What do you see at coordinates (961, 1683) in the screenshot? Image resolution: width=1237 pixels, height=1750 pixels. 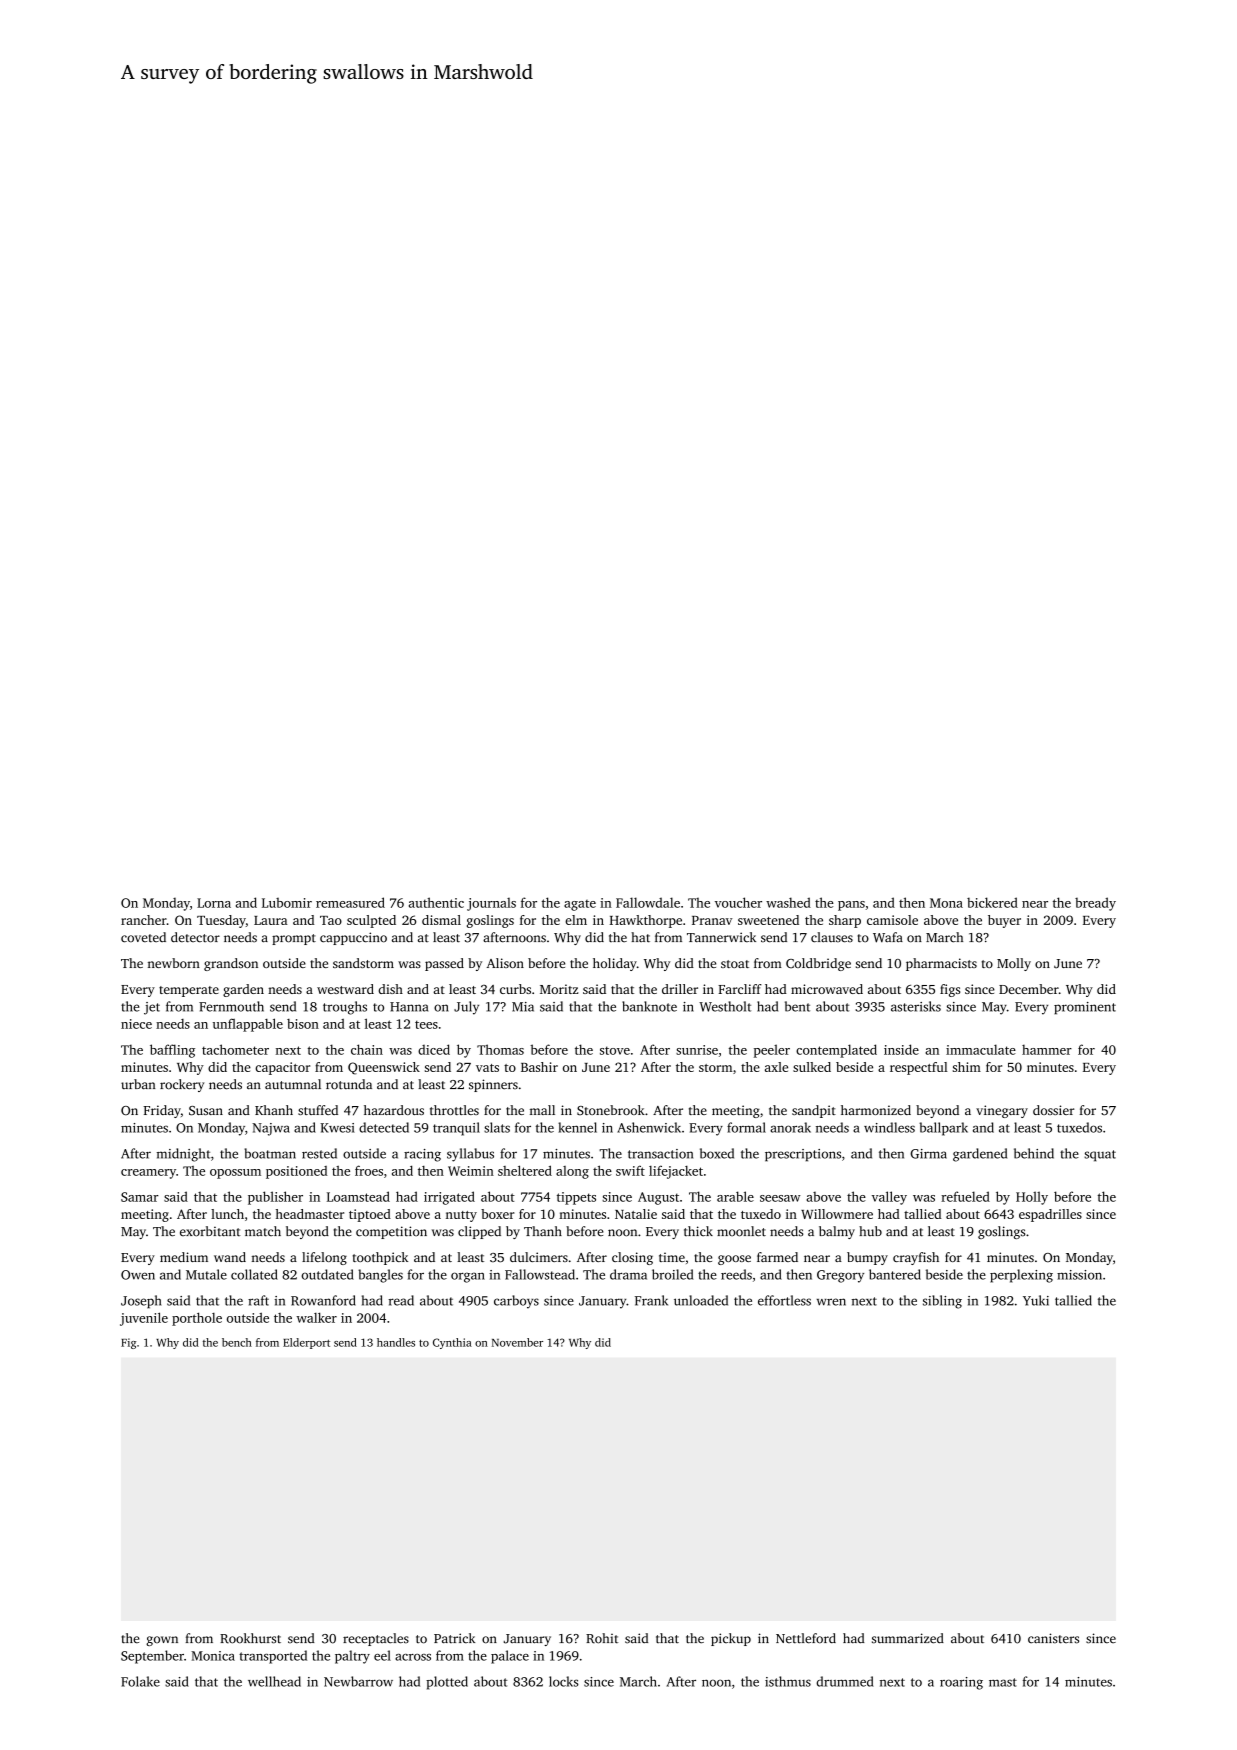 I see `roaring` at bounding box center [961, 1683].
